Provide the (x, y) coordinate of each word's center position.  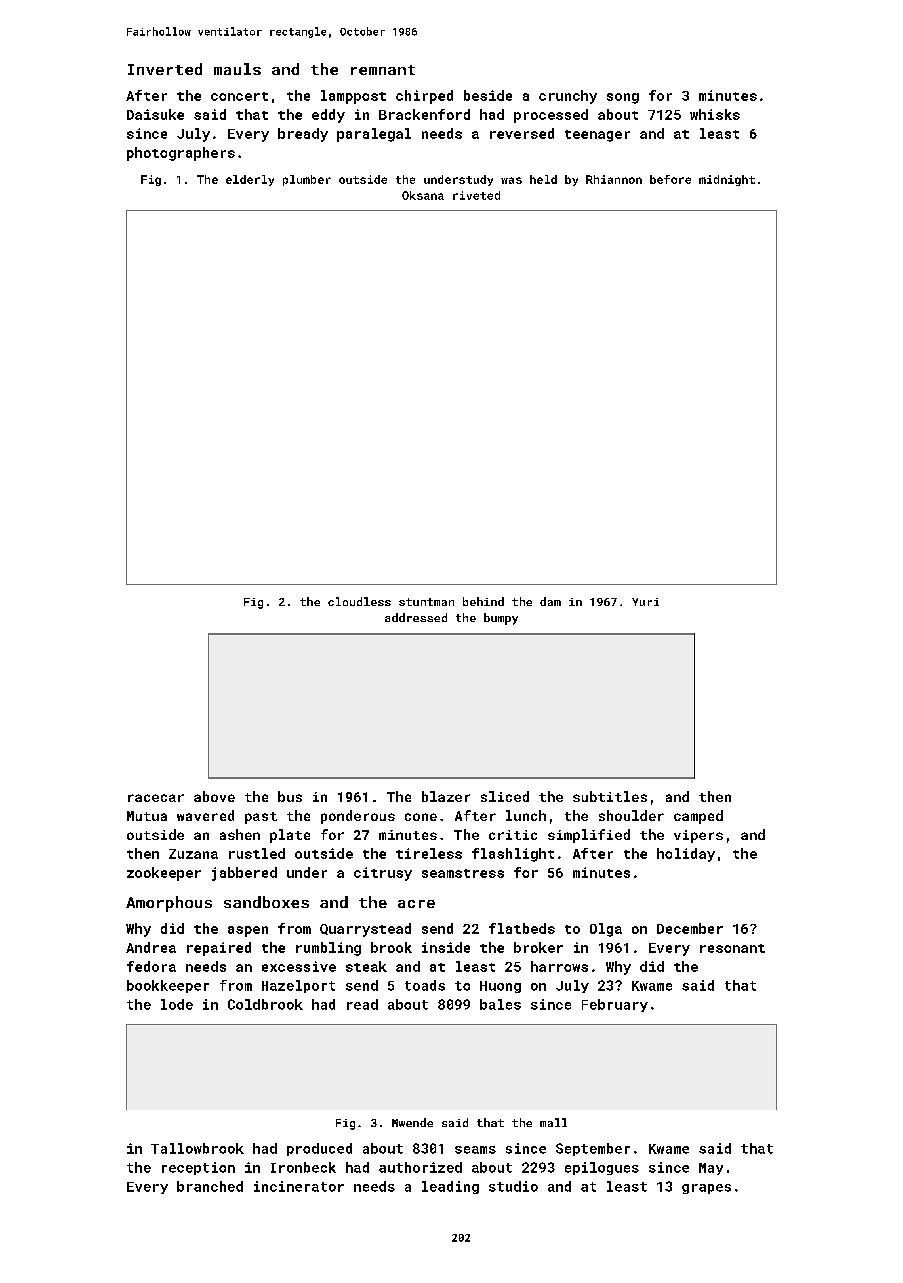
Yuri (645, 602)
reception (198, 1168)
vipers (698, 836)
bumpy (501, 619)
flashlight (513, 855)
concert (239, 96)
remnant (383, 70)
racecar (156, 798)
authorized (420, 1167)
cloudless (359, 601)
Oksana (423, 195)
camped (698, 817)
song (623, 98)
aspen (248, 931)
